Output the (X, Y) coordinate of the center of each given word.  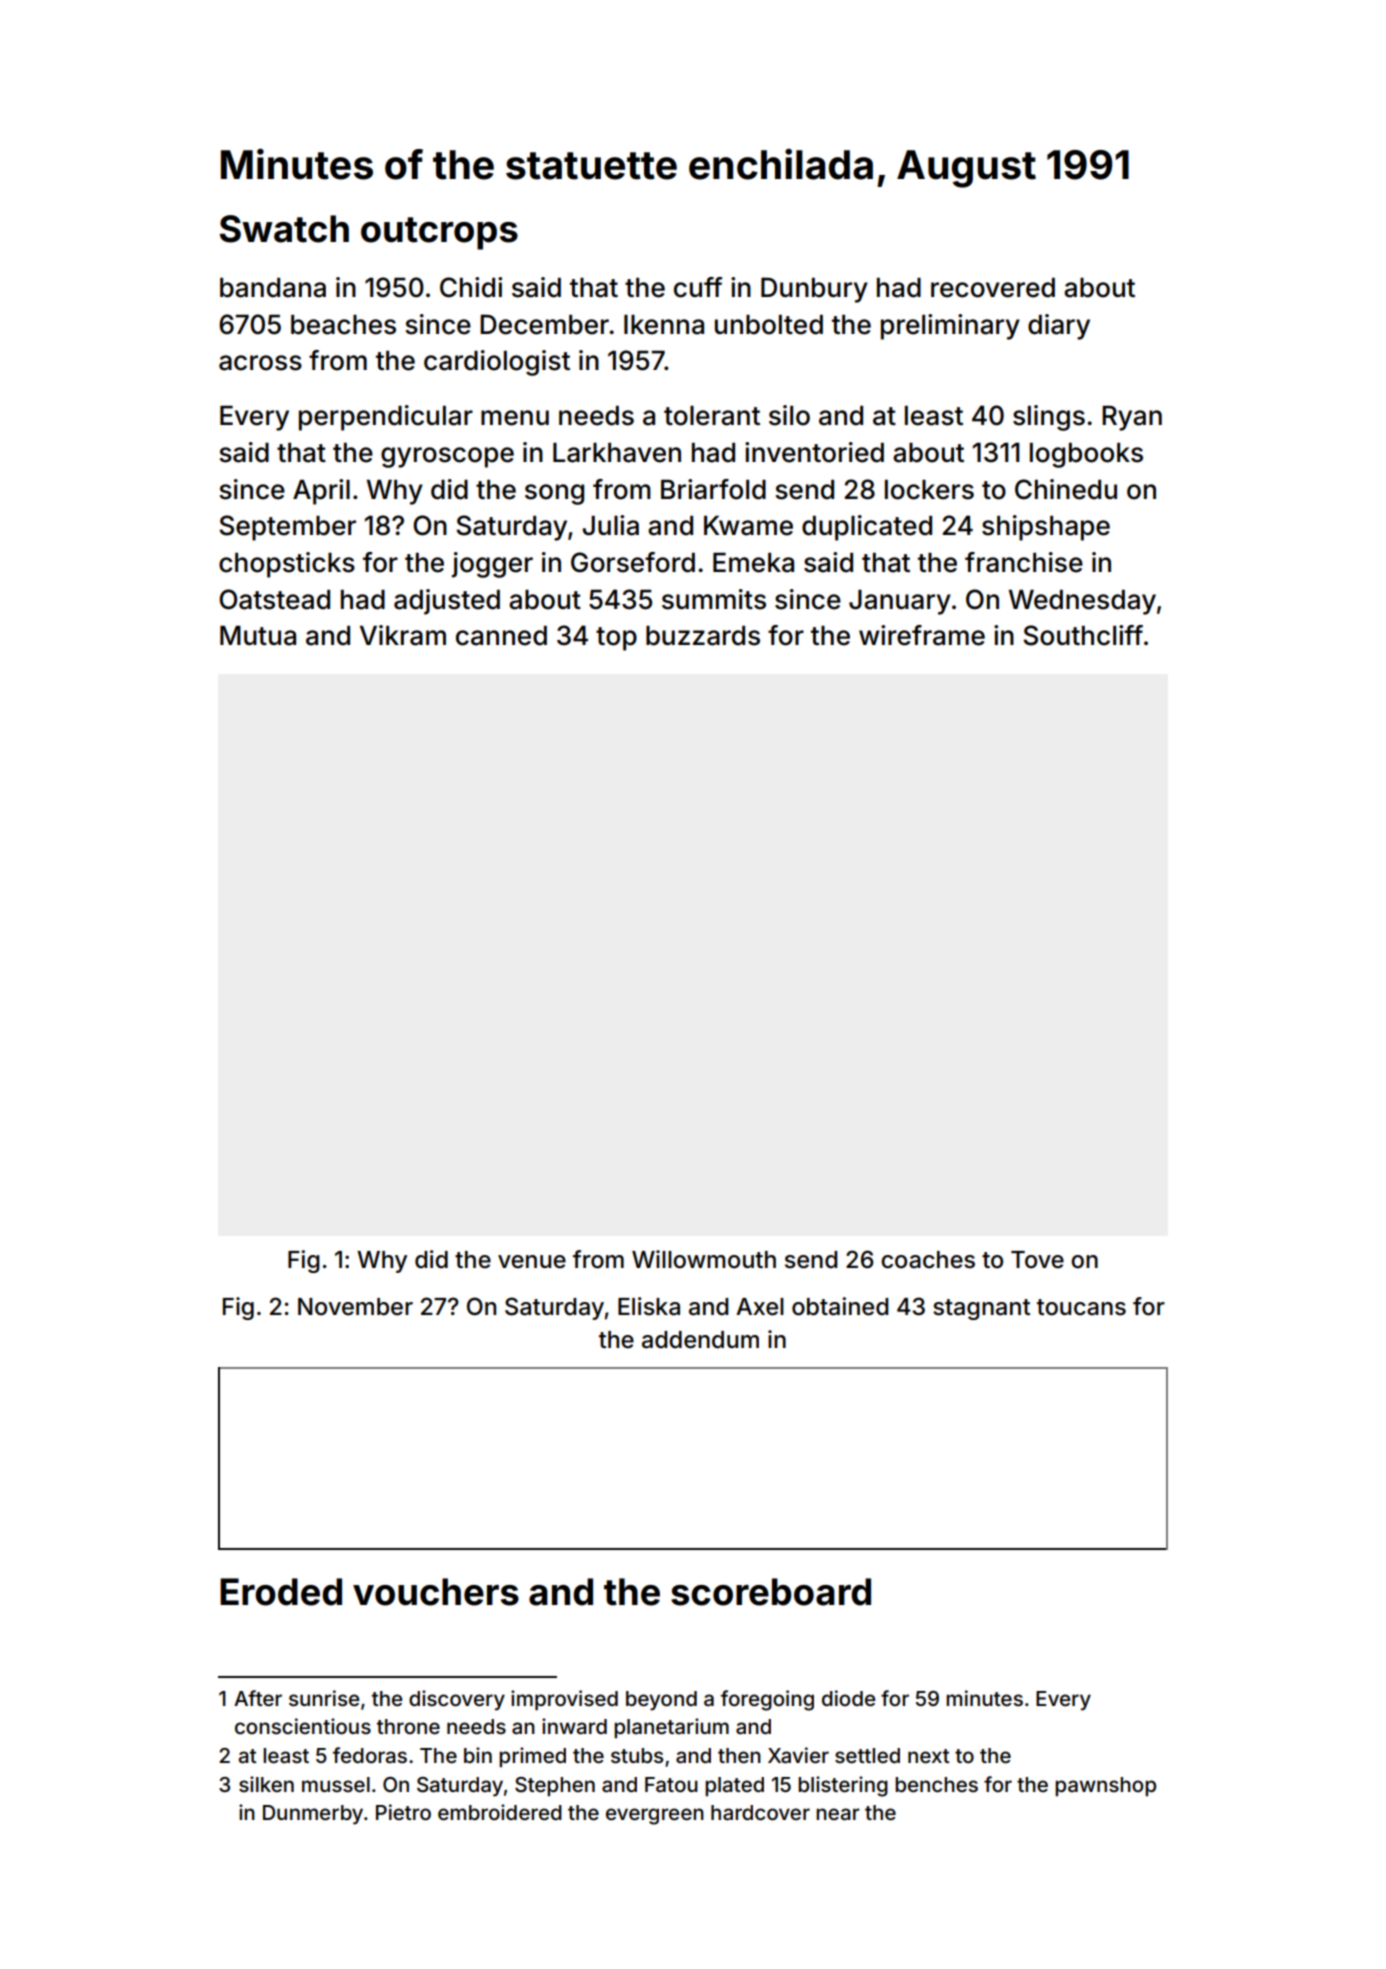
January (900, 602)
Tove (1037, 1260)
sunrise (324, 1698)
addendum (700, 1340)
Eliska (649, 1306)
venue (532, 1262)
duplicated (867, 528)
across (260, 363)
